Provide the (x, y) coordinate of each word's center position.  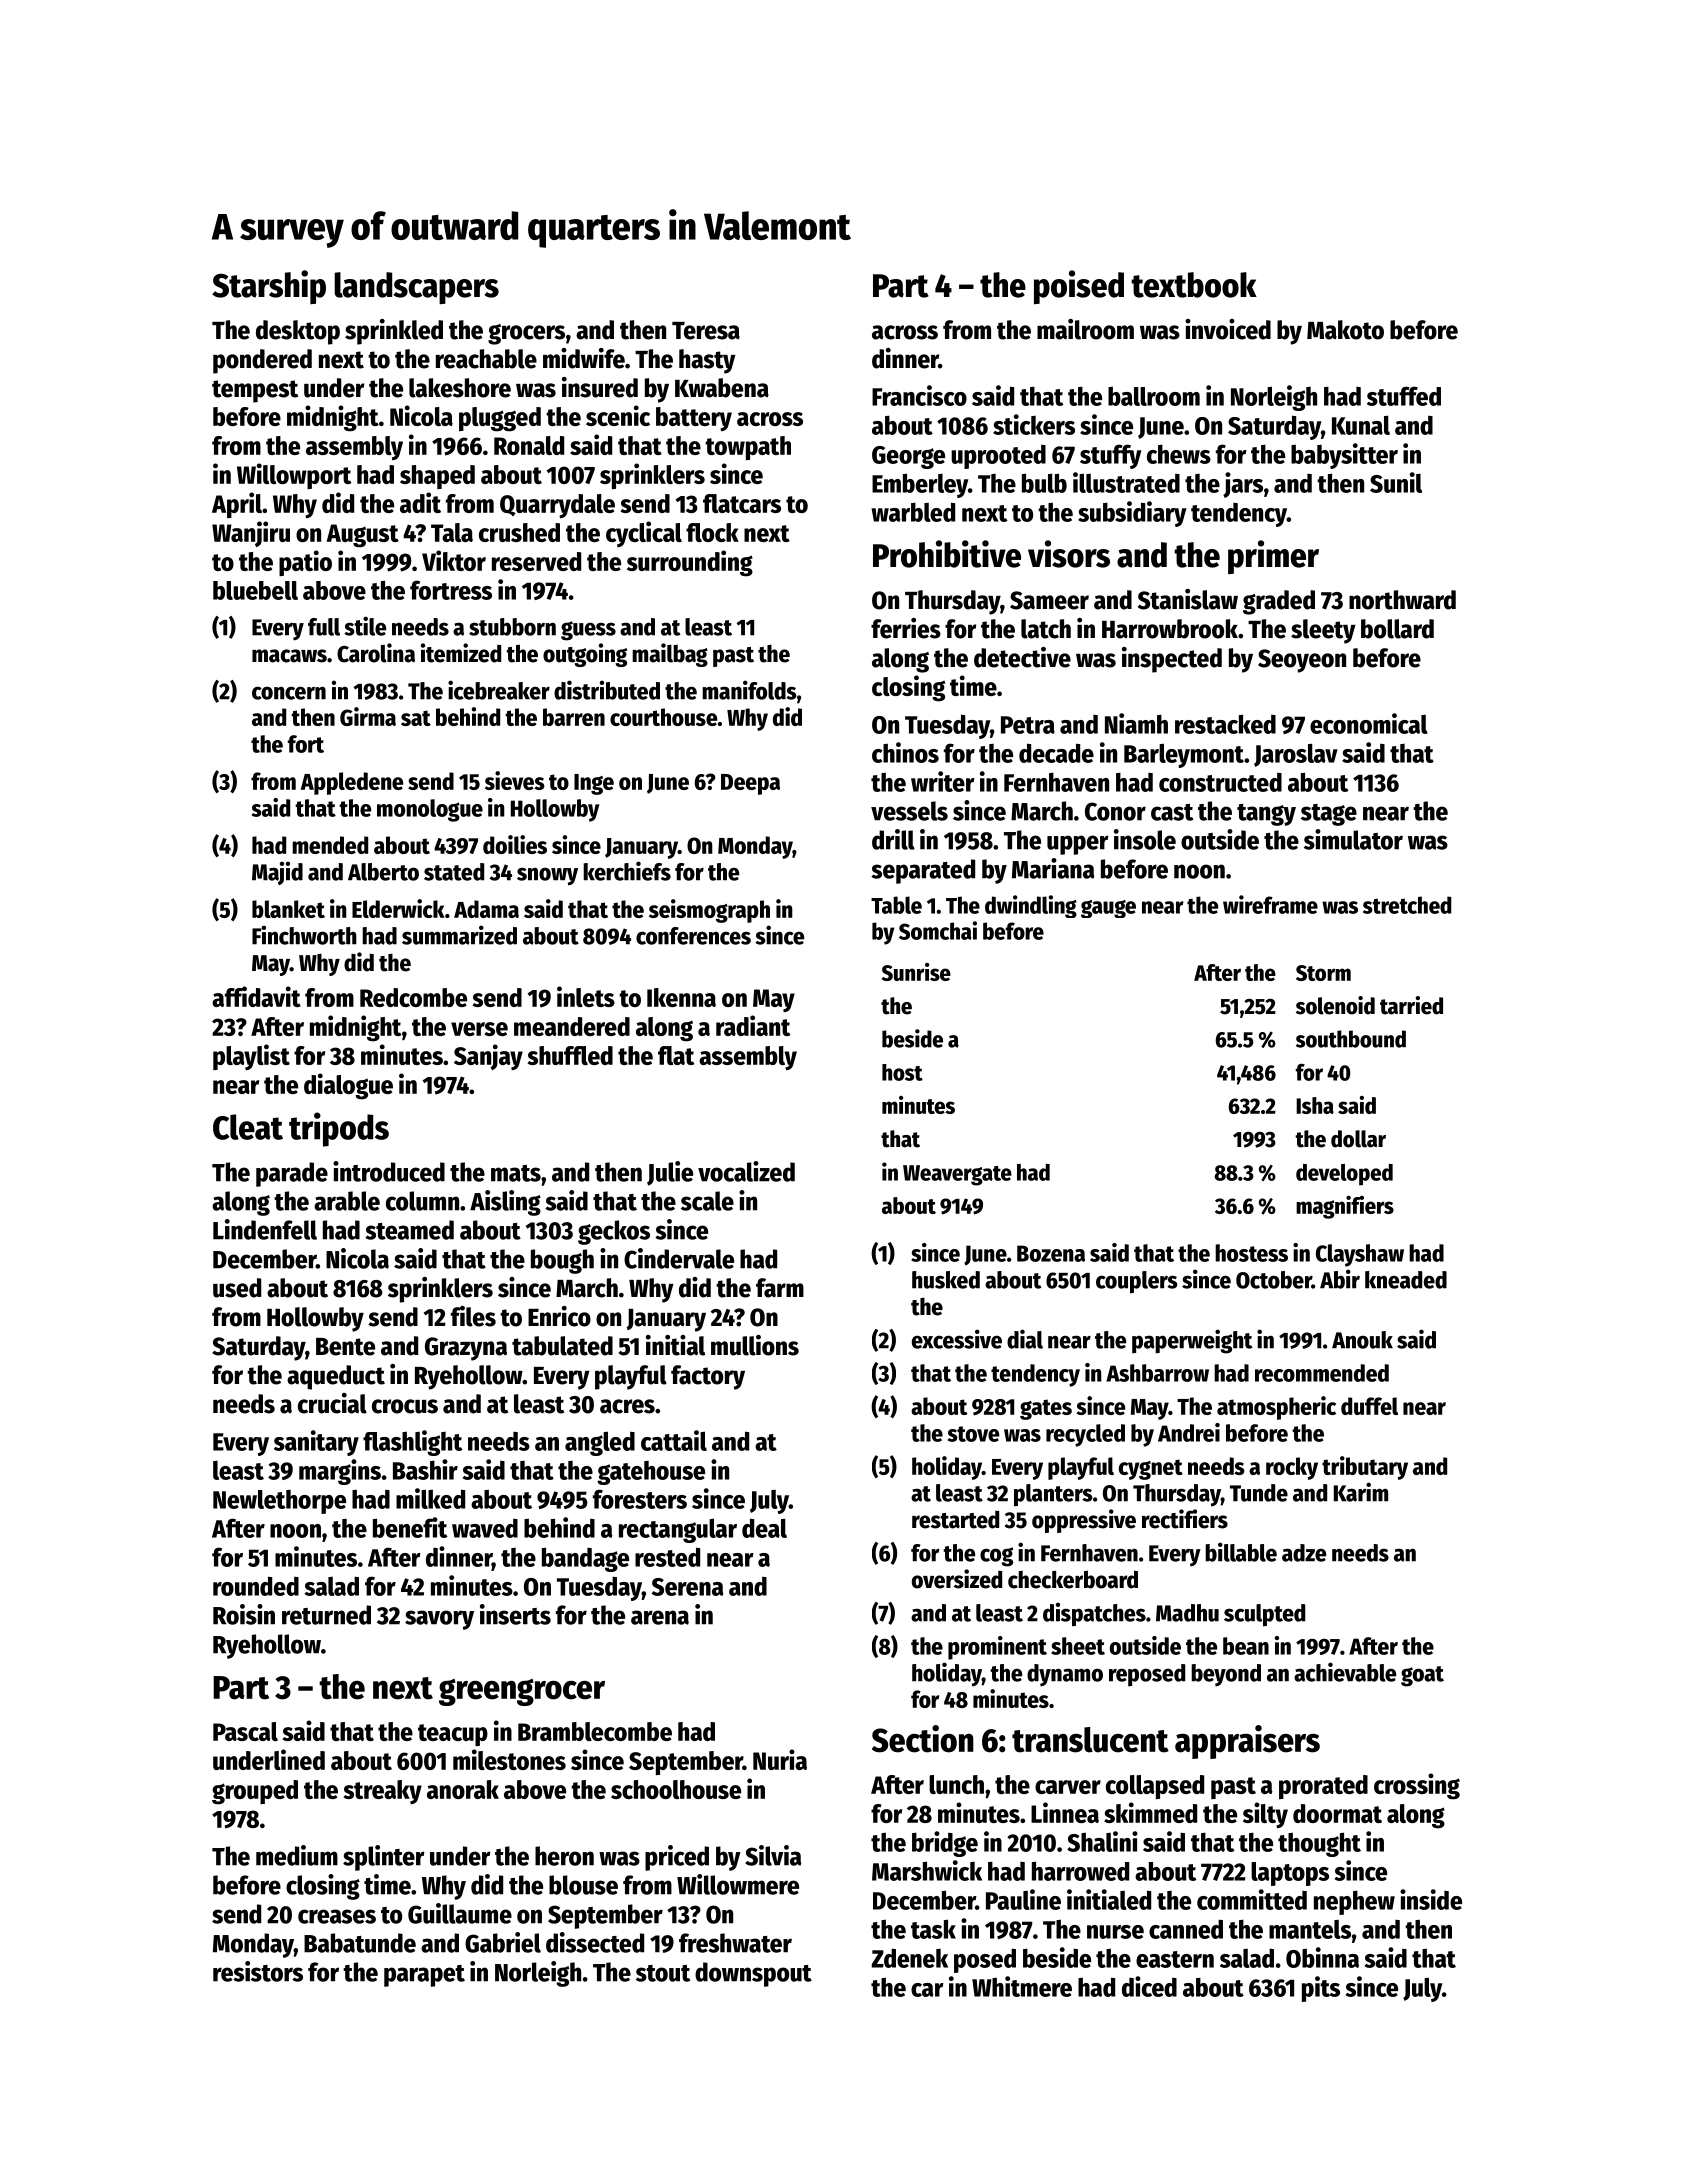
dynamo (1065, 1675)
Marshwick (927, 1870)
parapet (424, 1976)
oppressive (1084, 1521)
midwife (584, 358)
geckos (614, 1232)
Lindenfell (265, 1229)
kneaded (1406, 1280)
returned (326, 1615)
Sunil (1396, 482)
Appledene (352, 783)
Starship (269, 287)
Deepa (750, 784)
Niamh (1136, 723)
